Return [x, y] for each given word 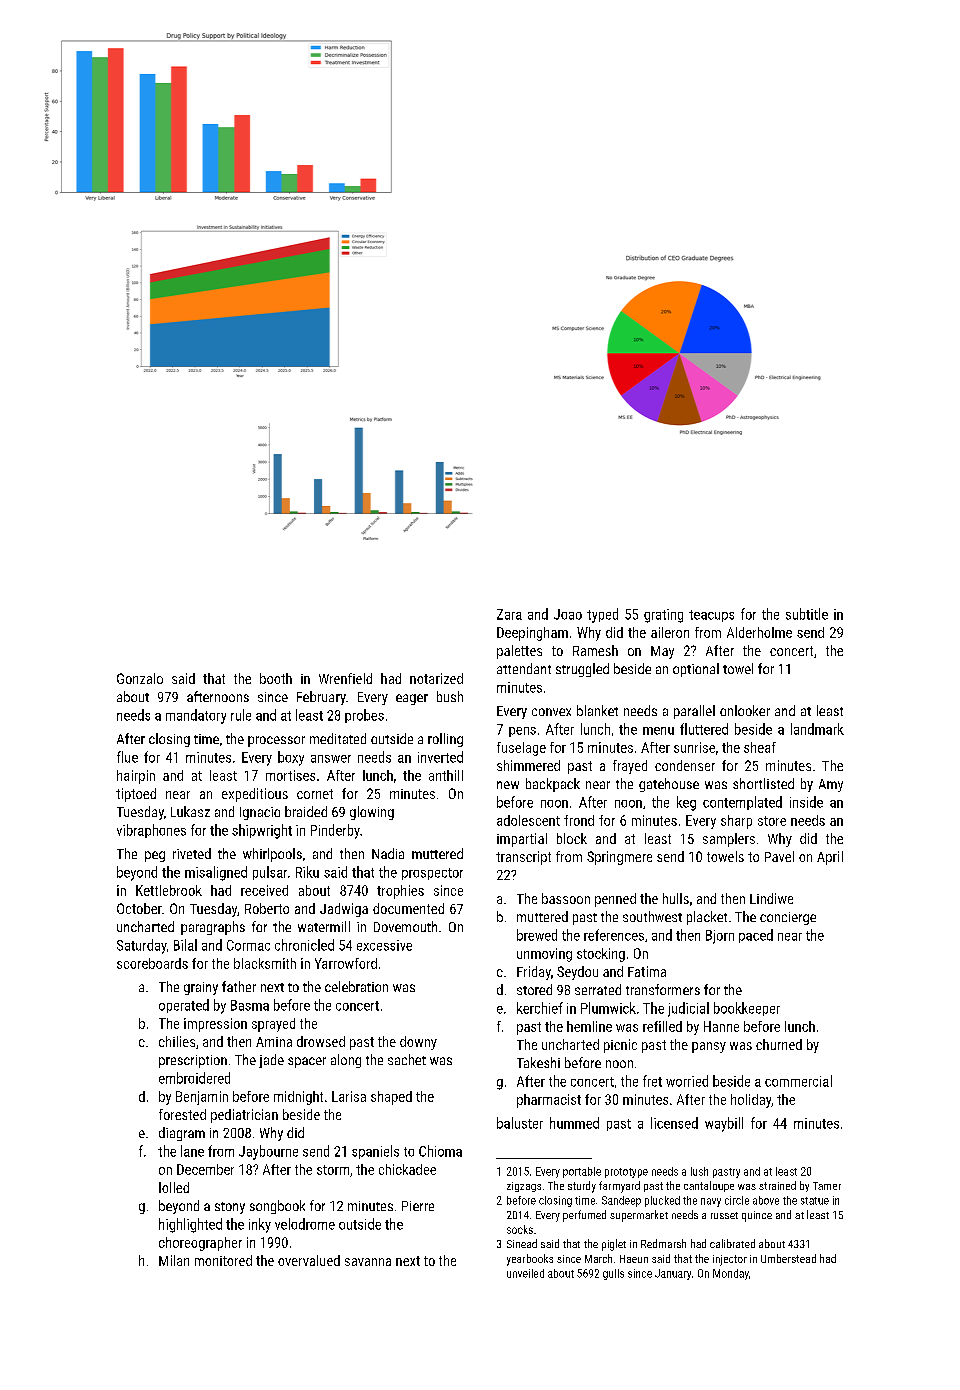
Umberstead [788, 1258]
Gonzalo [140, 678]
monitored [223, 1260]
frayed [630, 767]
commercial [798, 1081]
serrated [598, 989]
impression [215, 1025]
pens [522, 732]
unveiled [525, 1273]
